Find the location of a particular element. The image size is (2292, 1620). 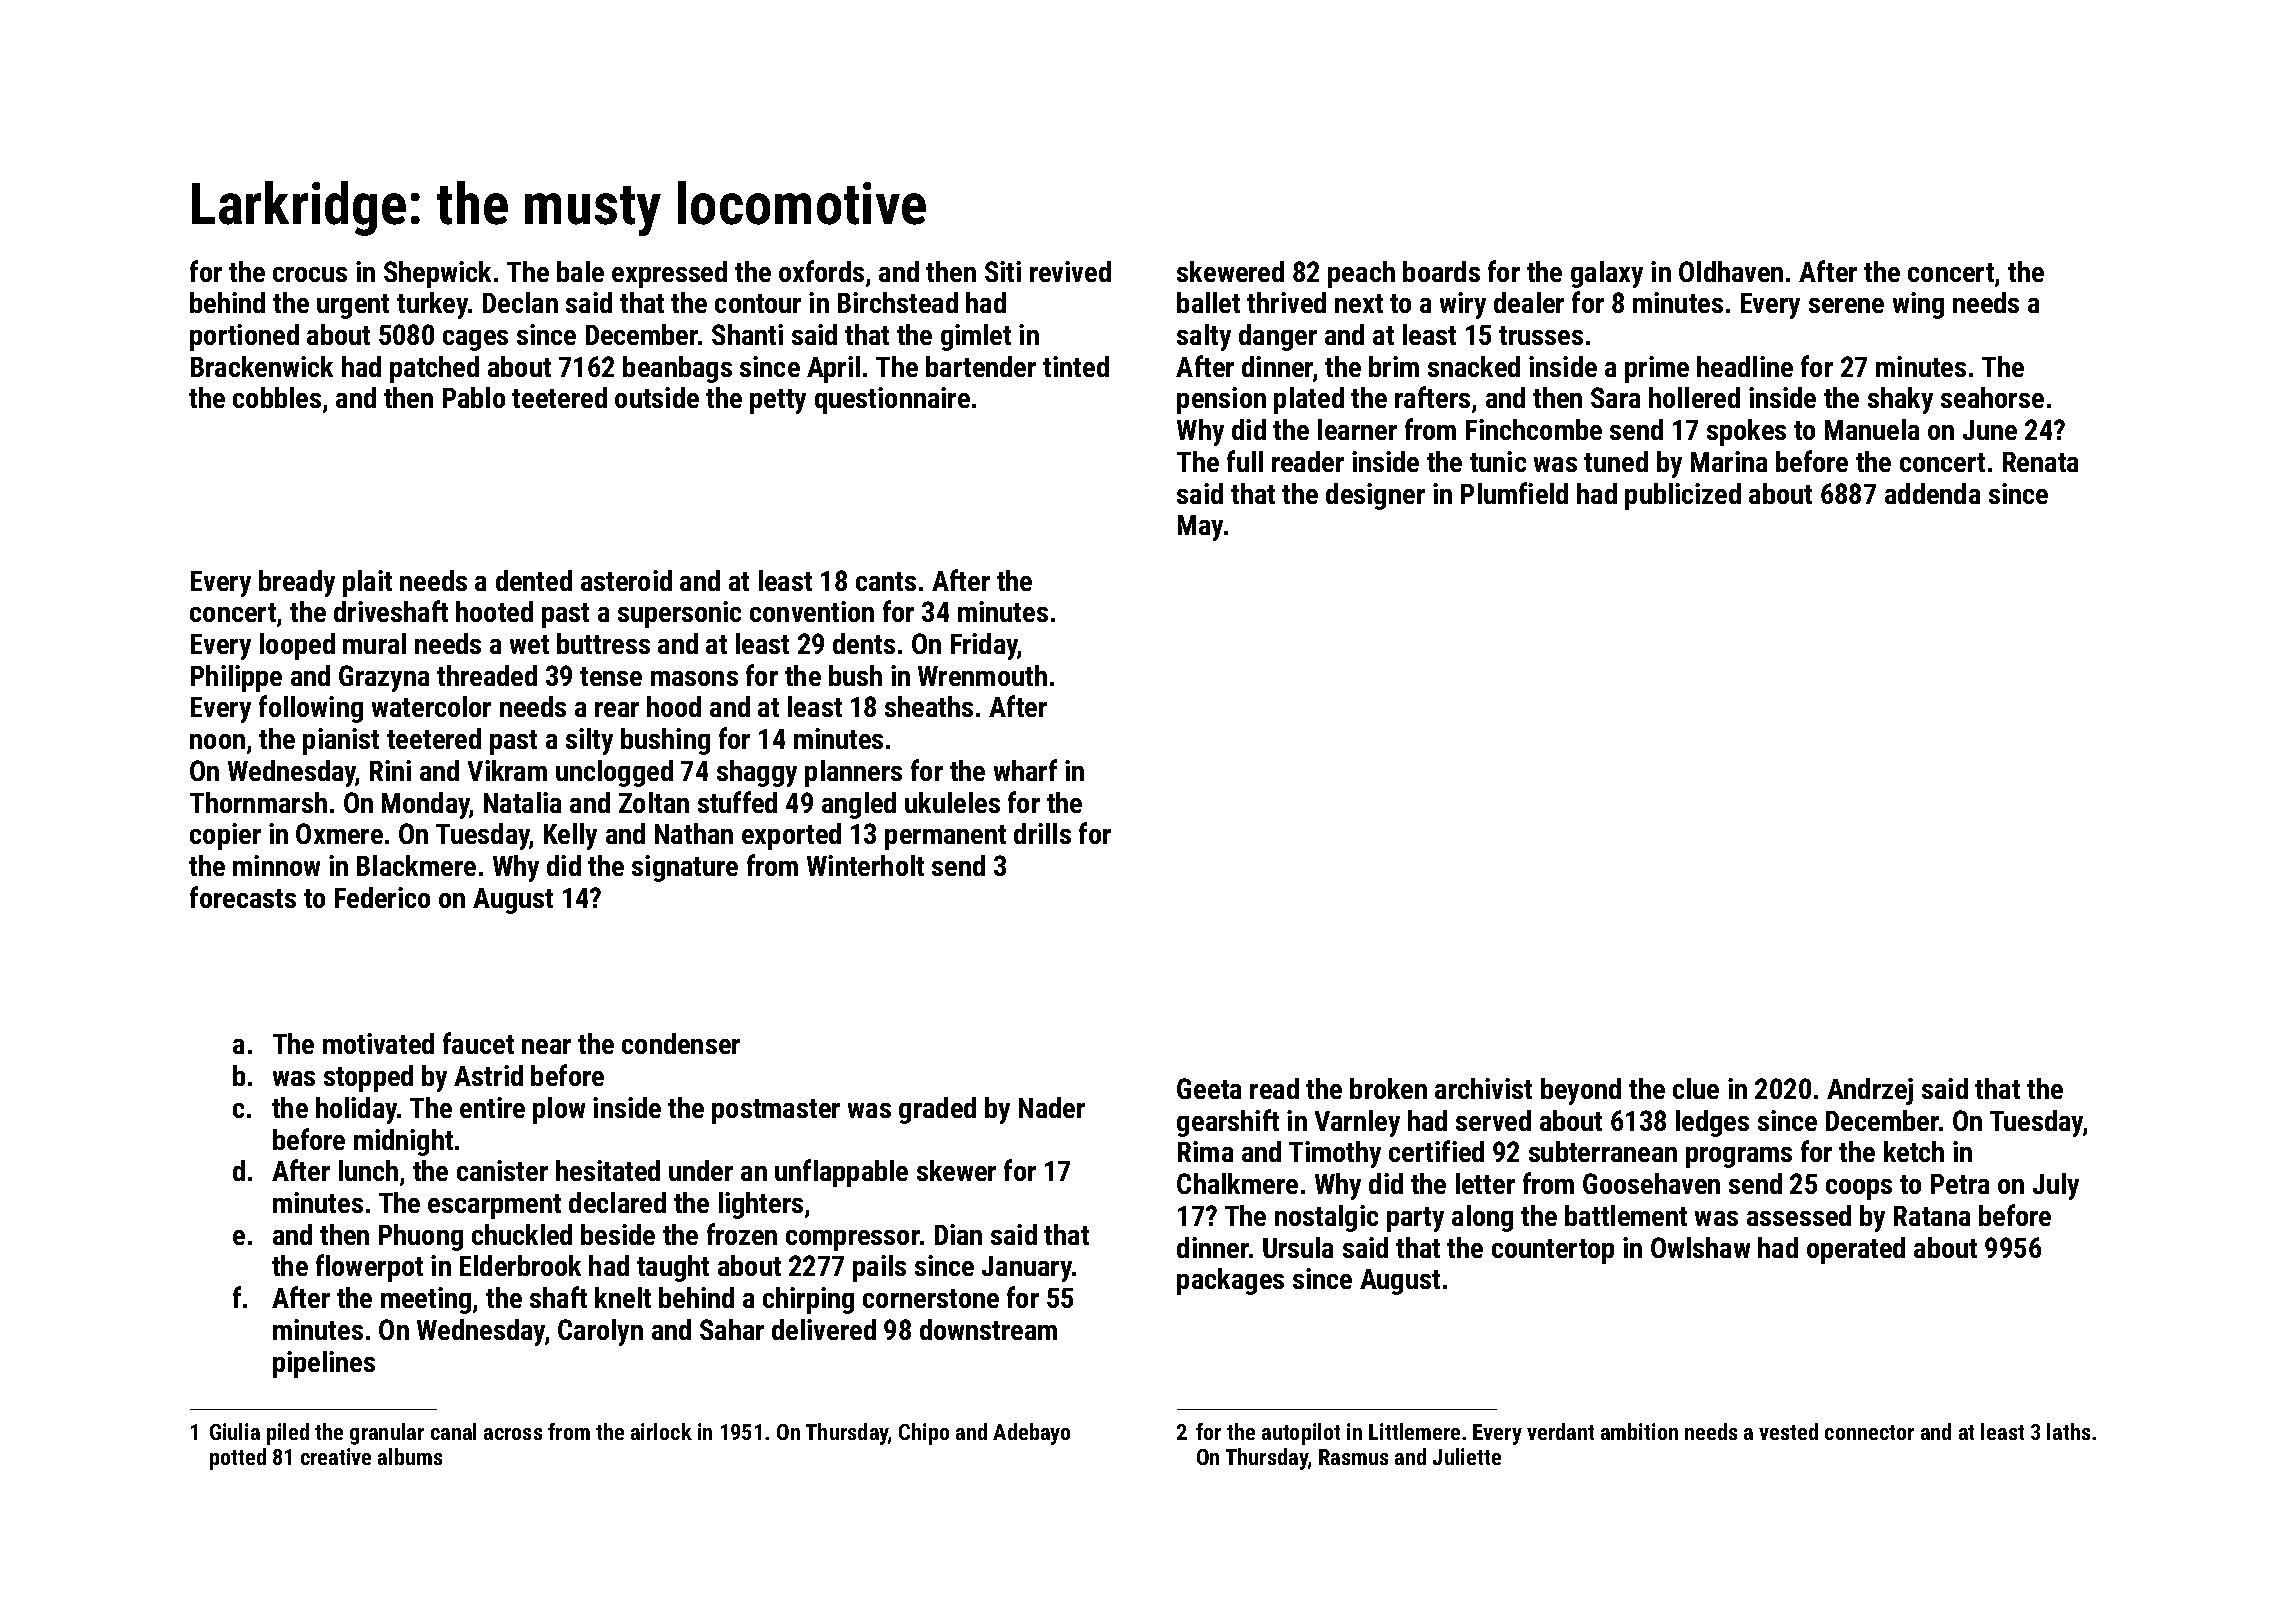

serene is located at coordinates (1846, 305).
